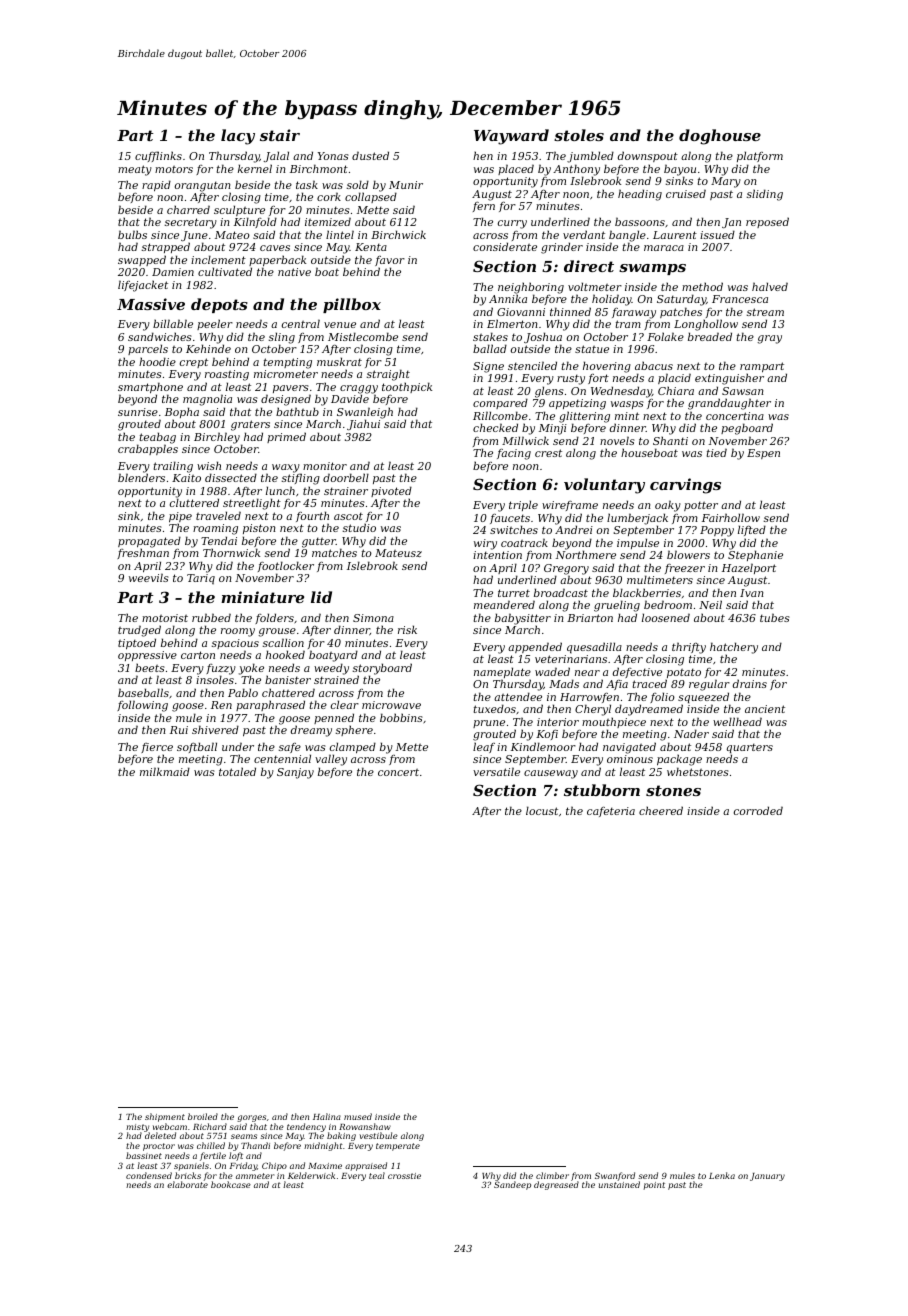 Image resolution: width=908 pixels, height=1316 pixels. I want to click on broiled, so click(203, 1116).
